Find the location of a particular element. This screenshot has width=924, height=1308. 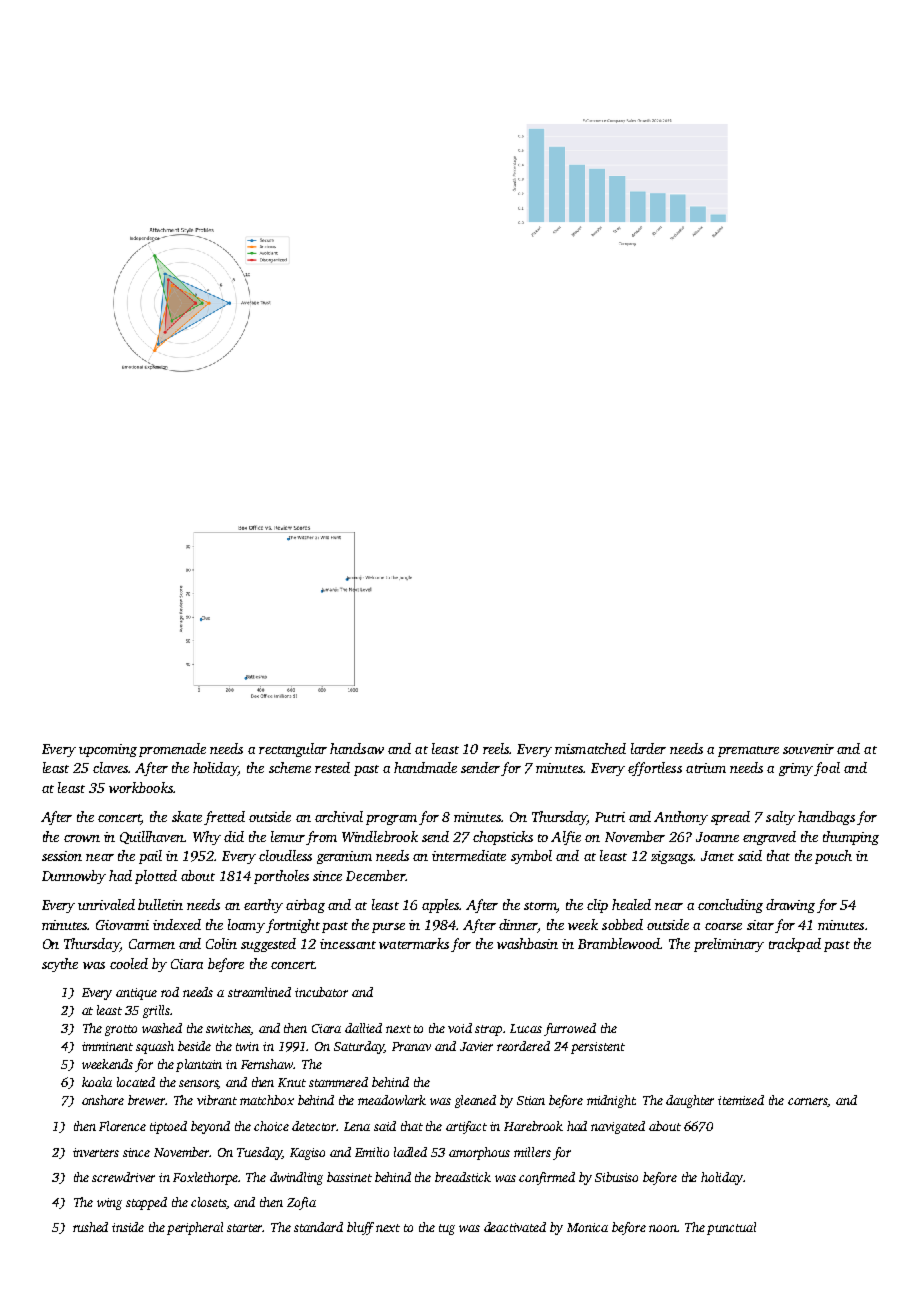

dallied is located at coordinates (363, 1028).
